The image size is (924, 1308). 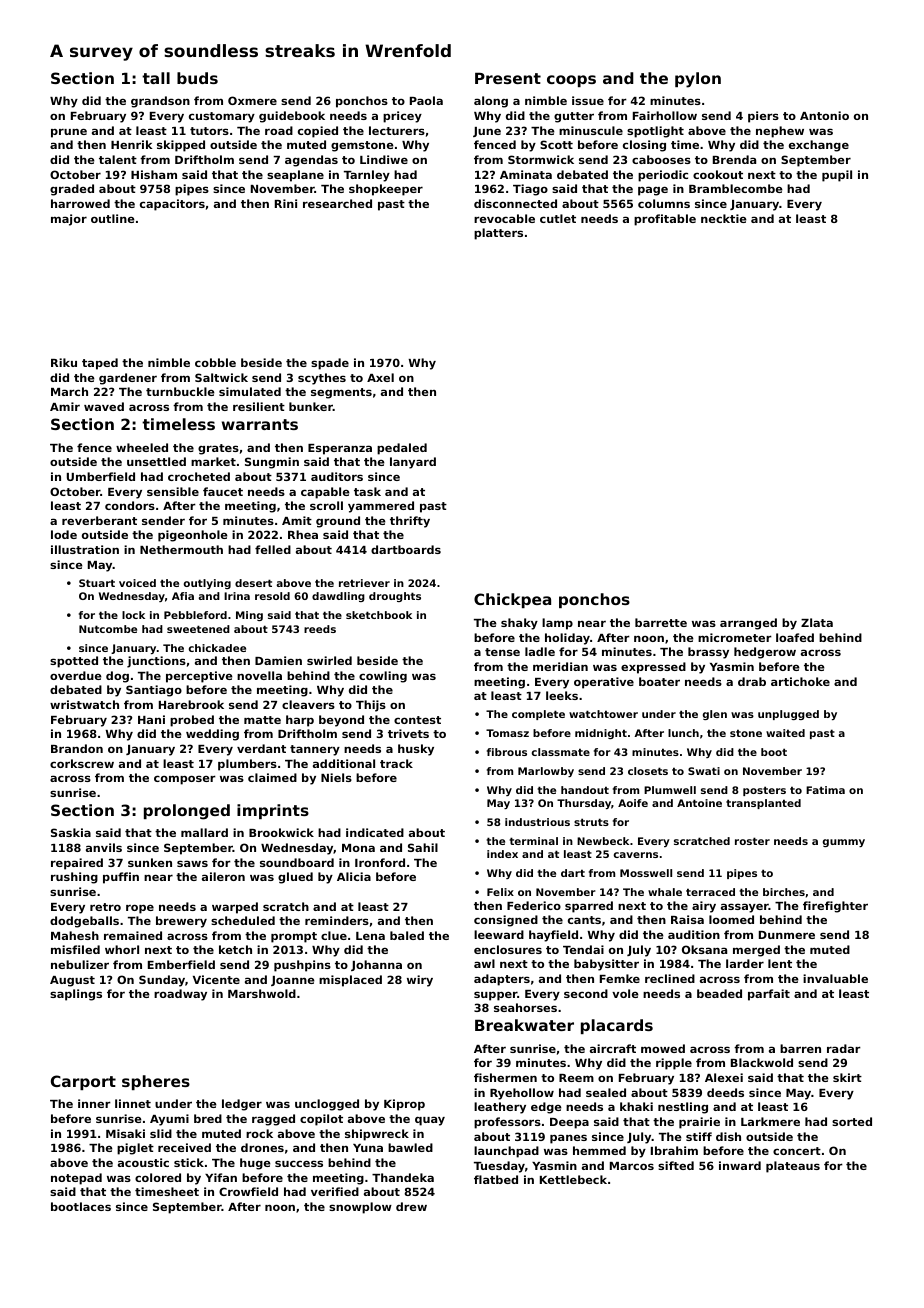 What do you see at coordinates (824, 115) in the screenshot?
I see `Antonio` at bounding box center [824, 115].
